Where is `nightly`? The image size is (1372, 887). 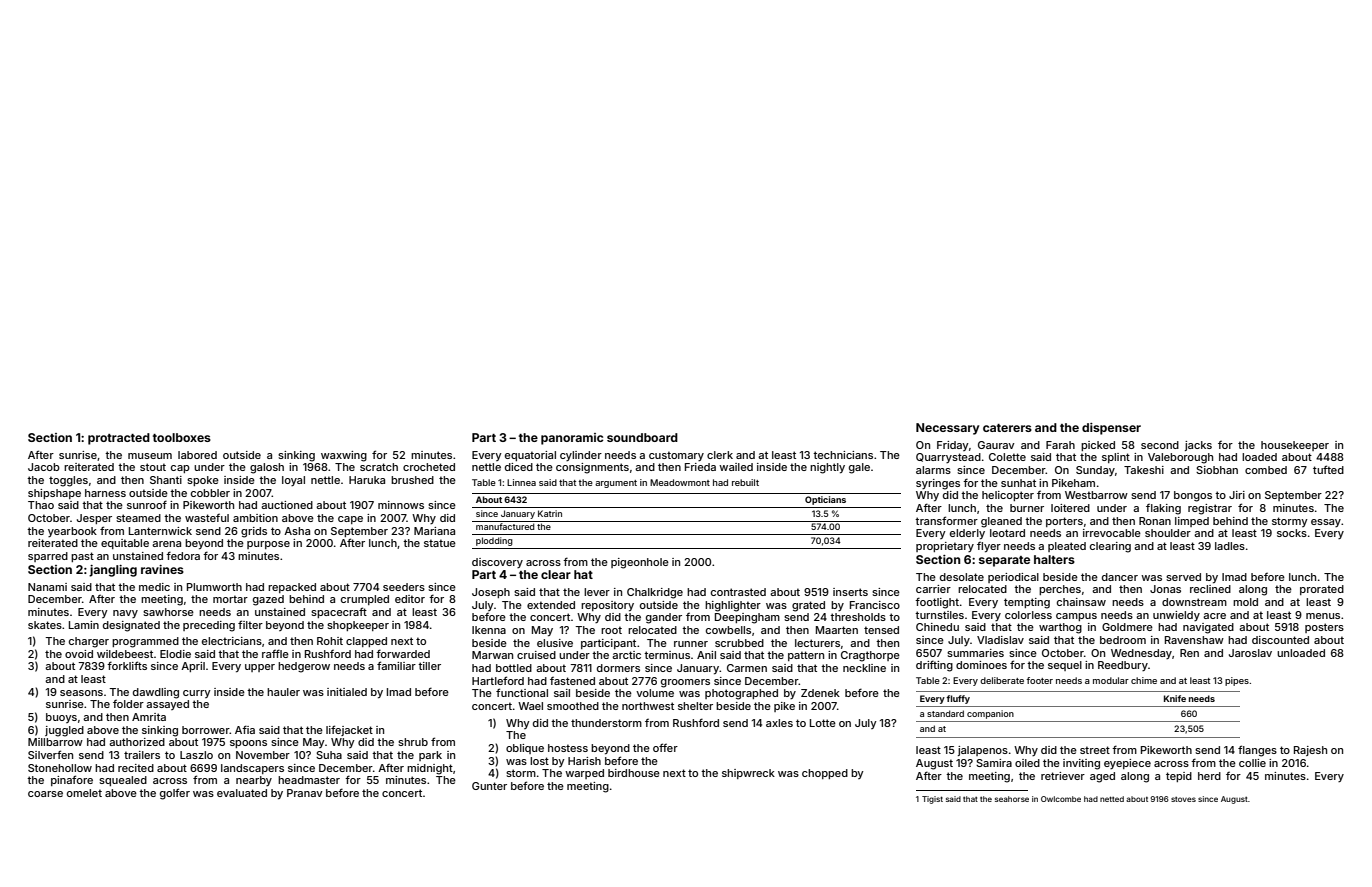 nightly is located at coordinates (827, 468).
